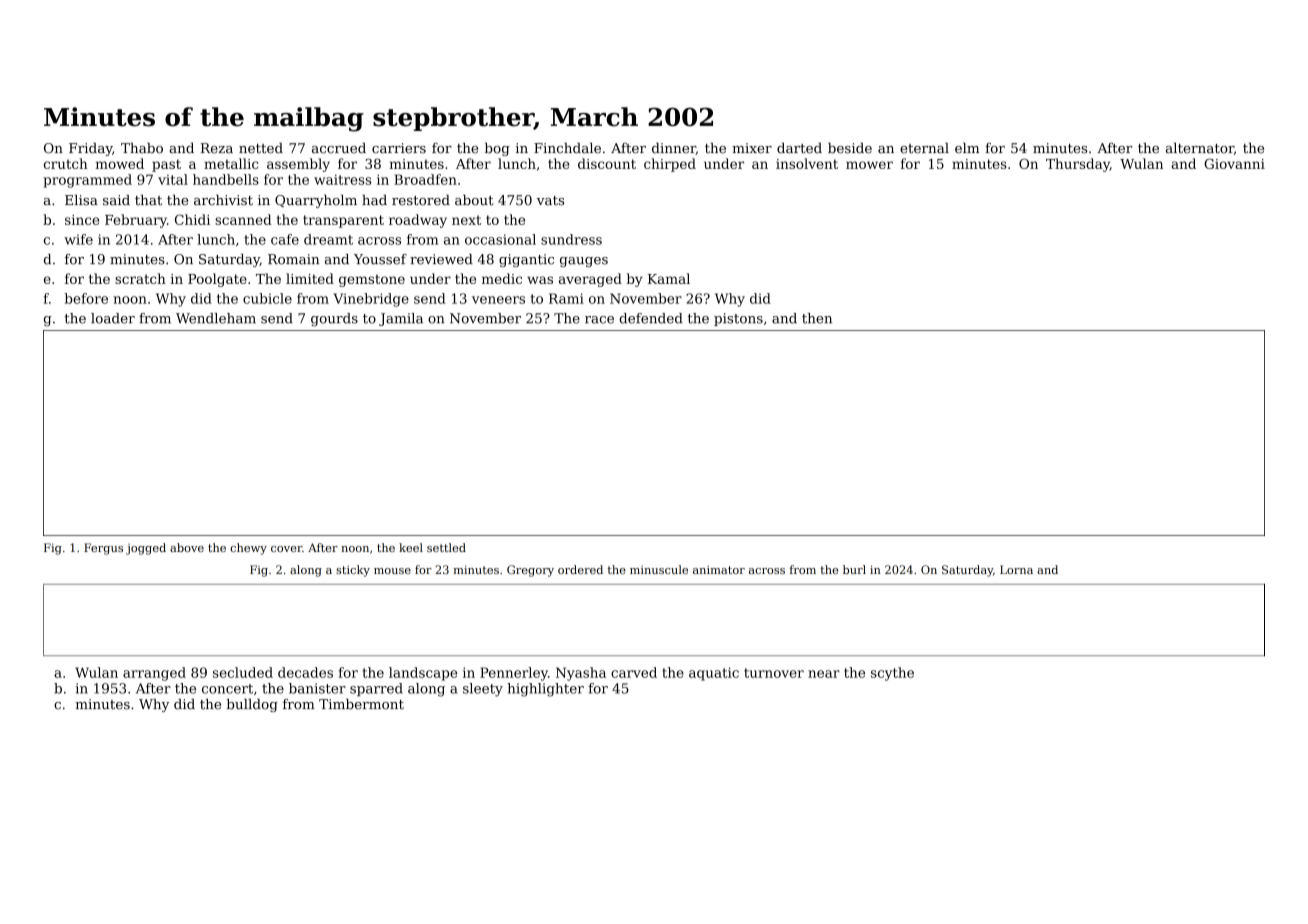 The height and width of the image is (924, 1308). What do you see at coordinates (817, 318) in the image?
I see `then` at bounding box center [817, 318].
